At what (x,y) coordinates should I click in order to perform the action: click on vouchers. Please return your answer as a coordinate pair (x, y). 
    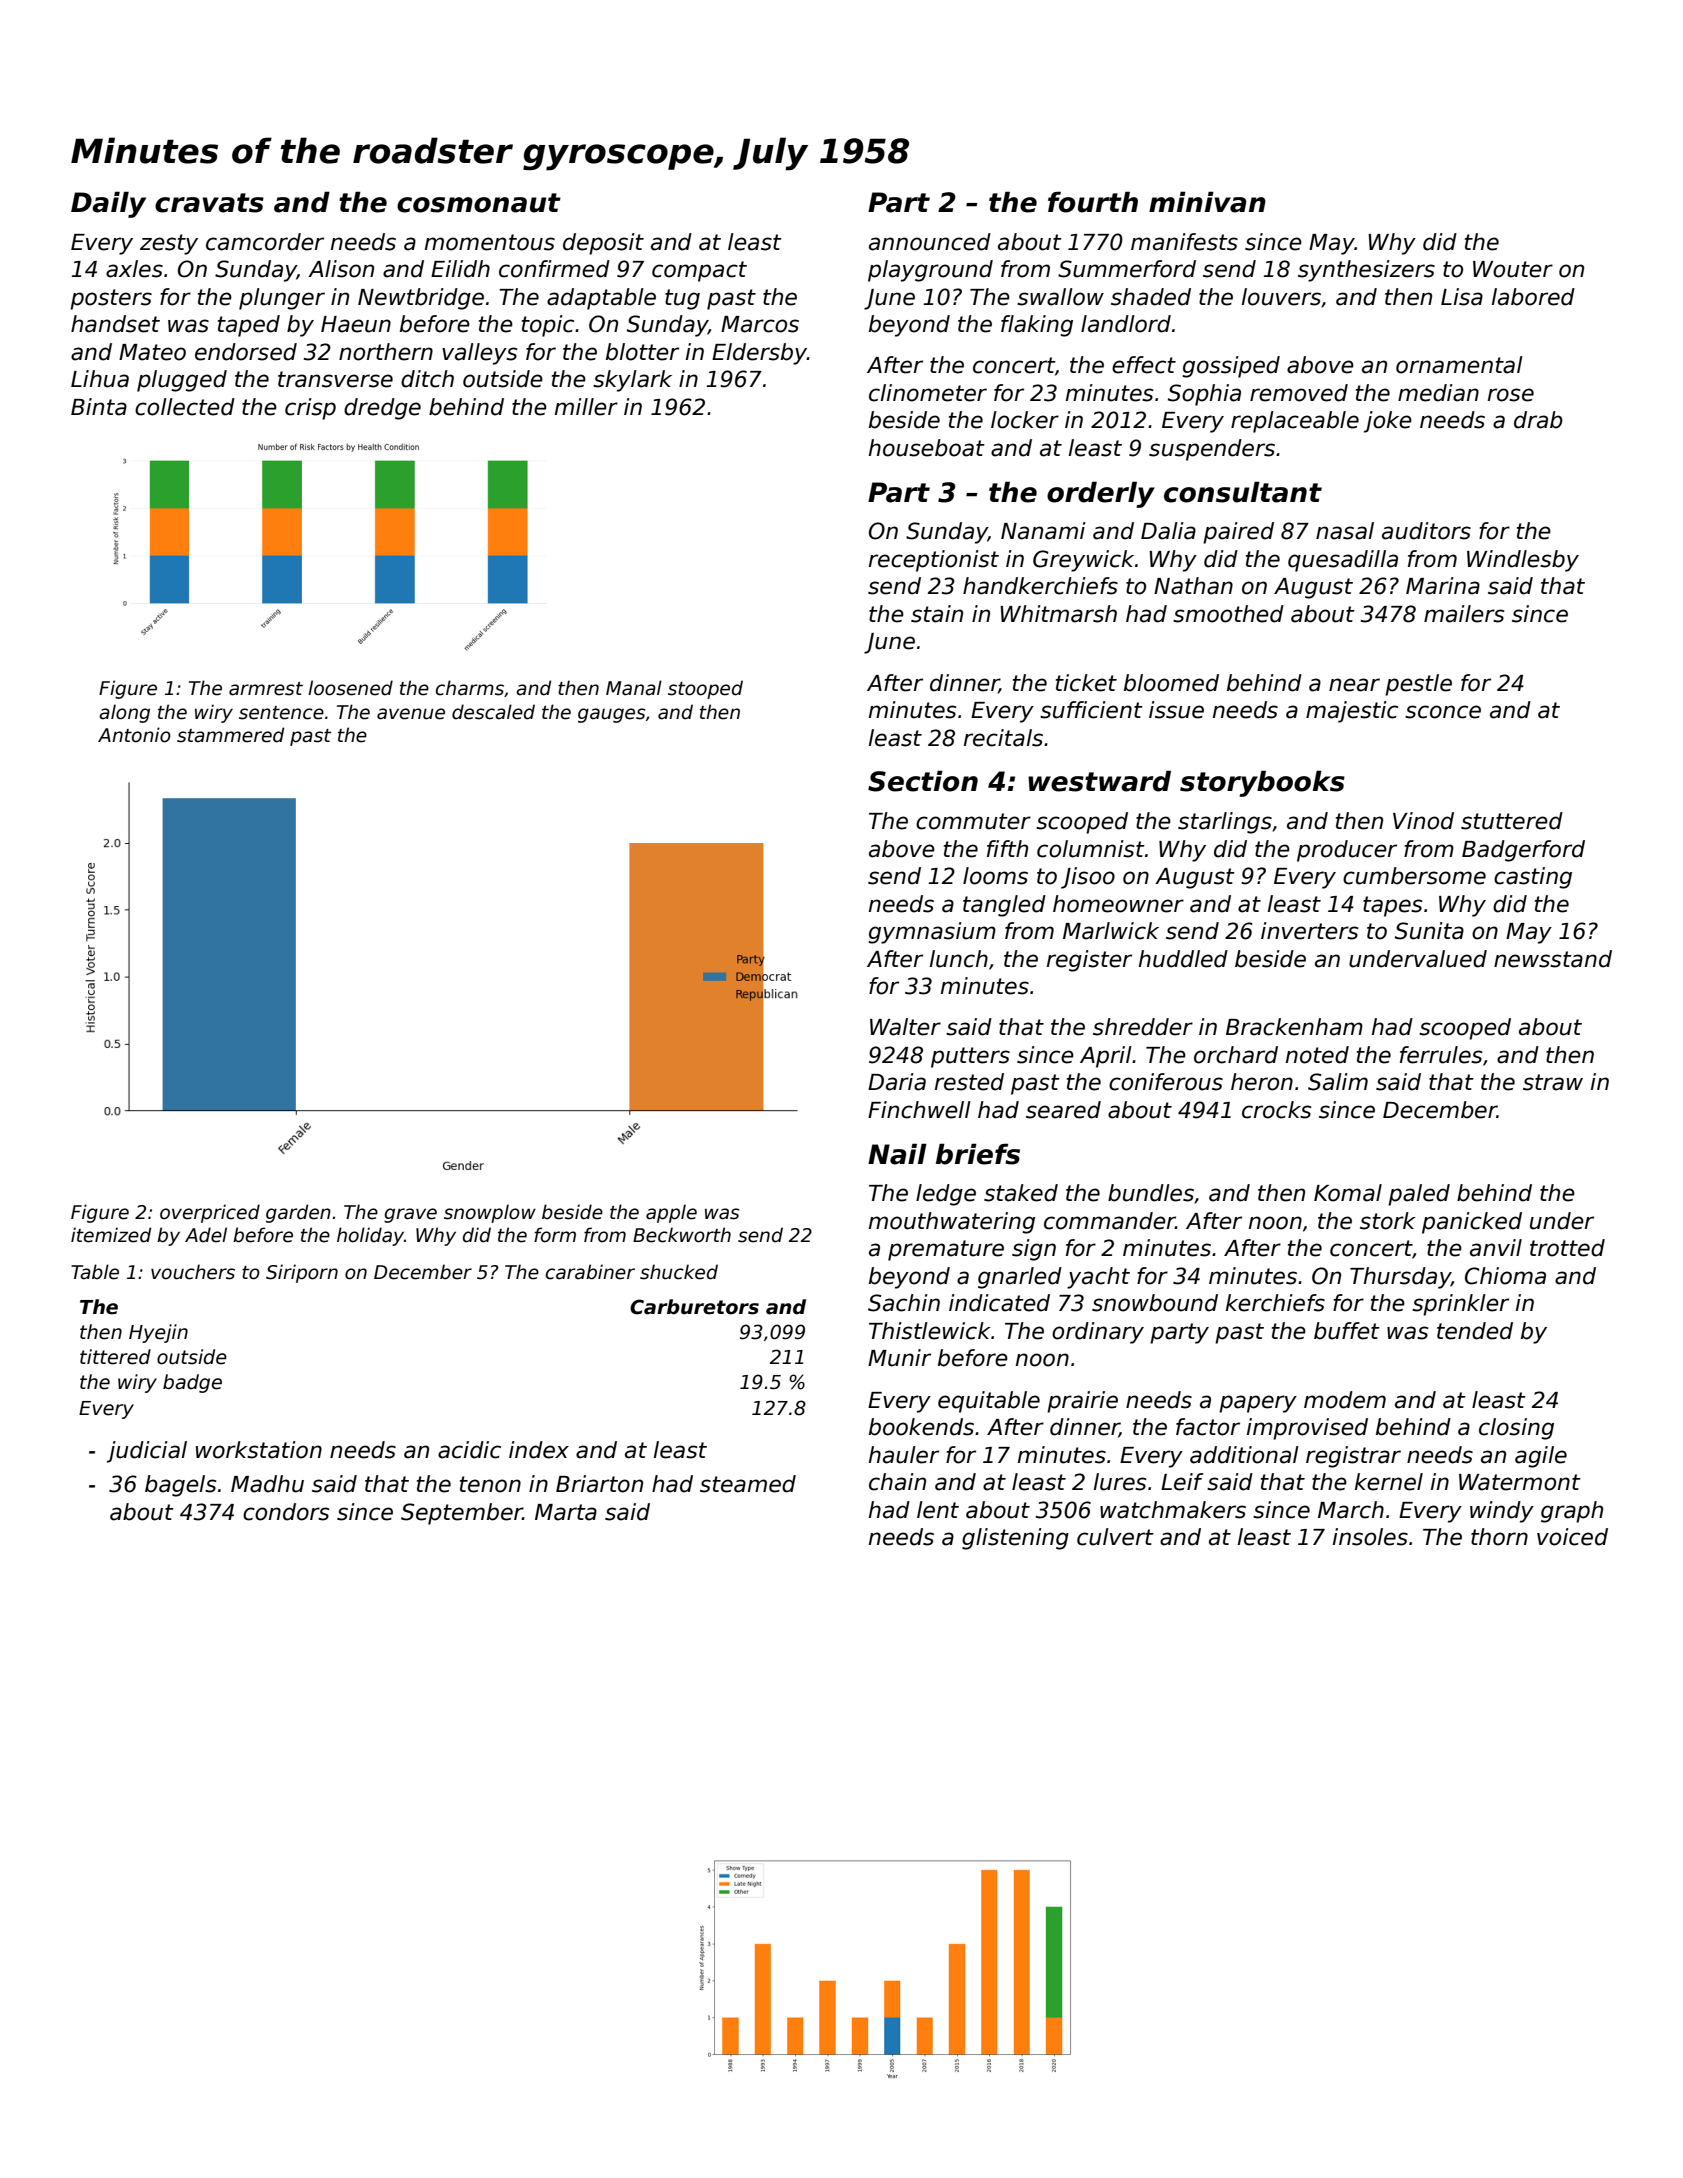
    Looking at the image, I should click on (193, 1272).
